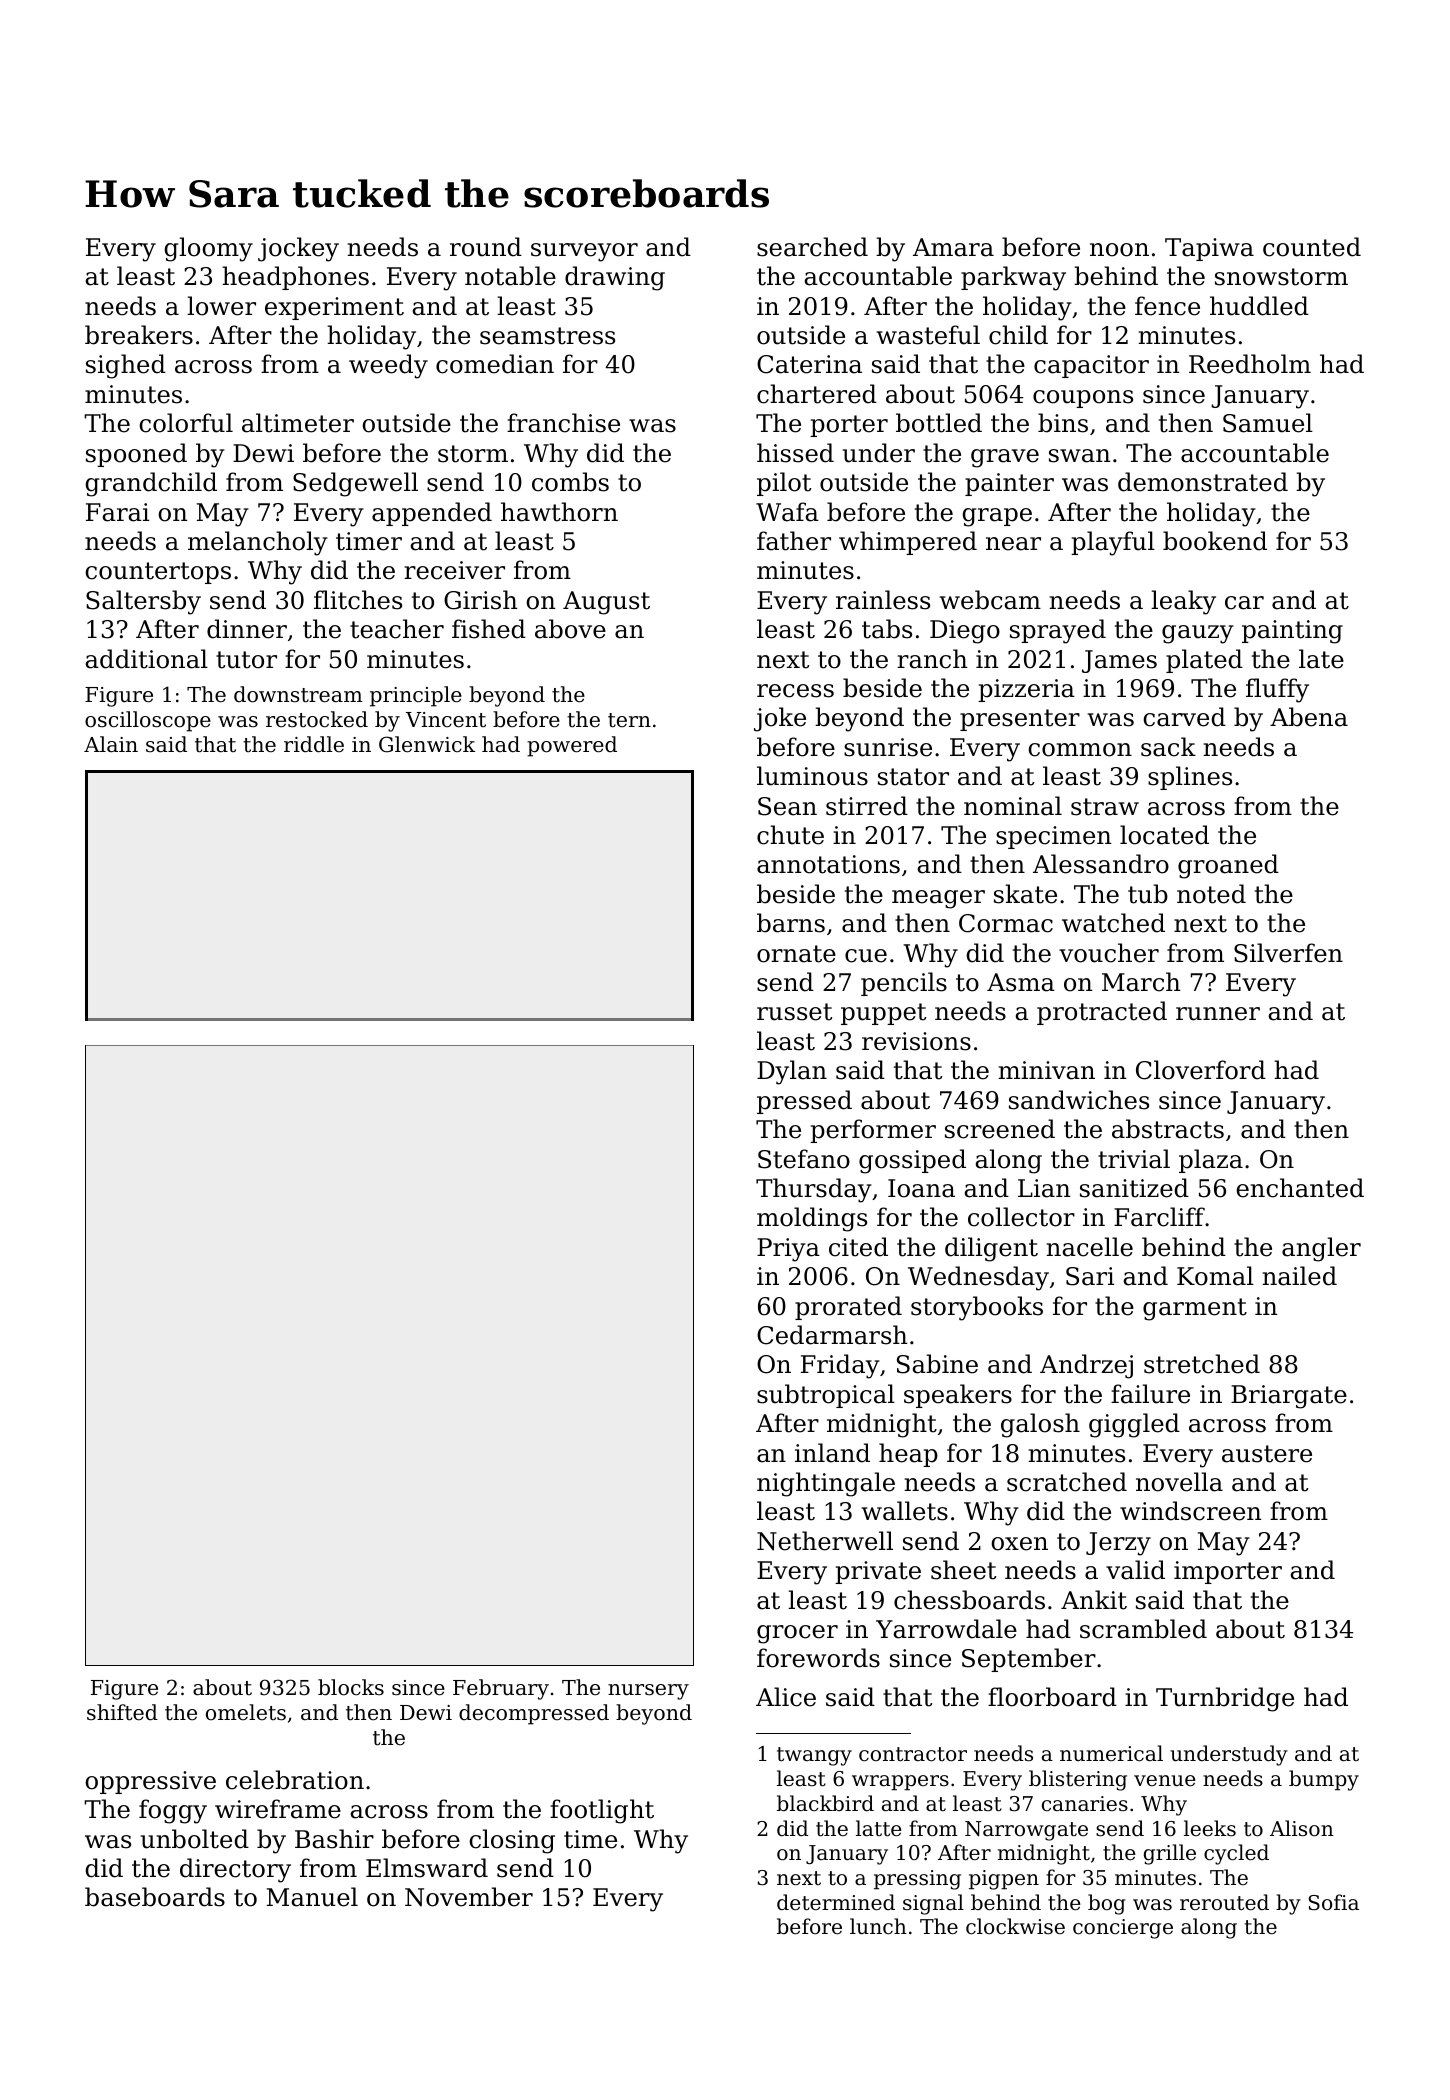 This image has width=1450, height=2100. Describe the element at coordinates (155, 1897) in the image. I see `baseboards` at that location.
